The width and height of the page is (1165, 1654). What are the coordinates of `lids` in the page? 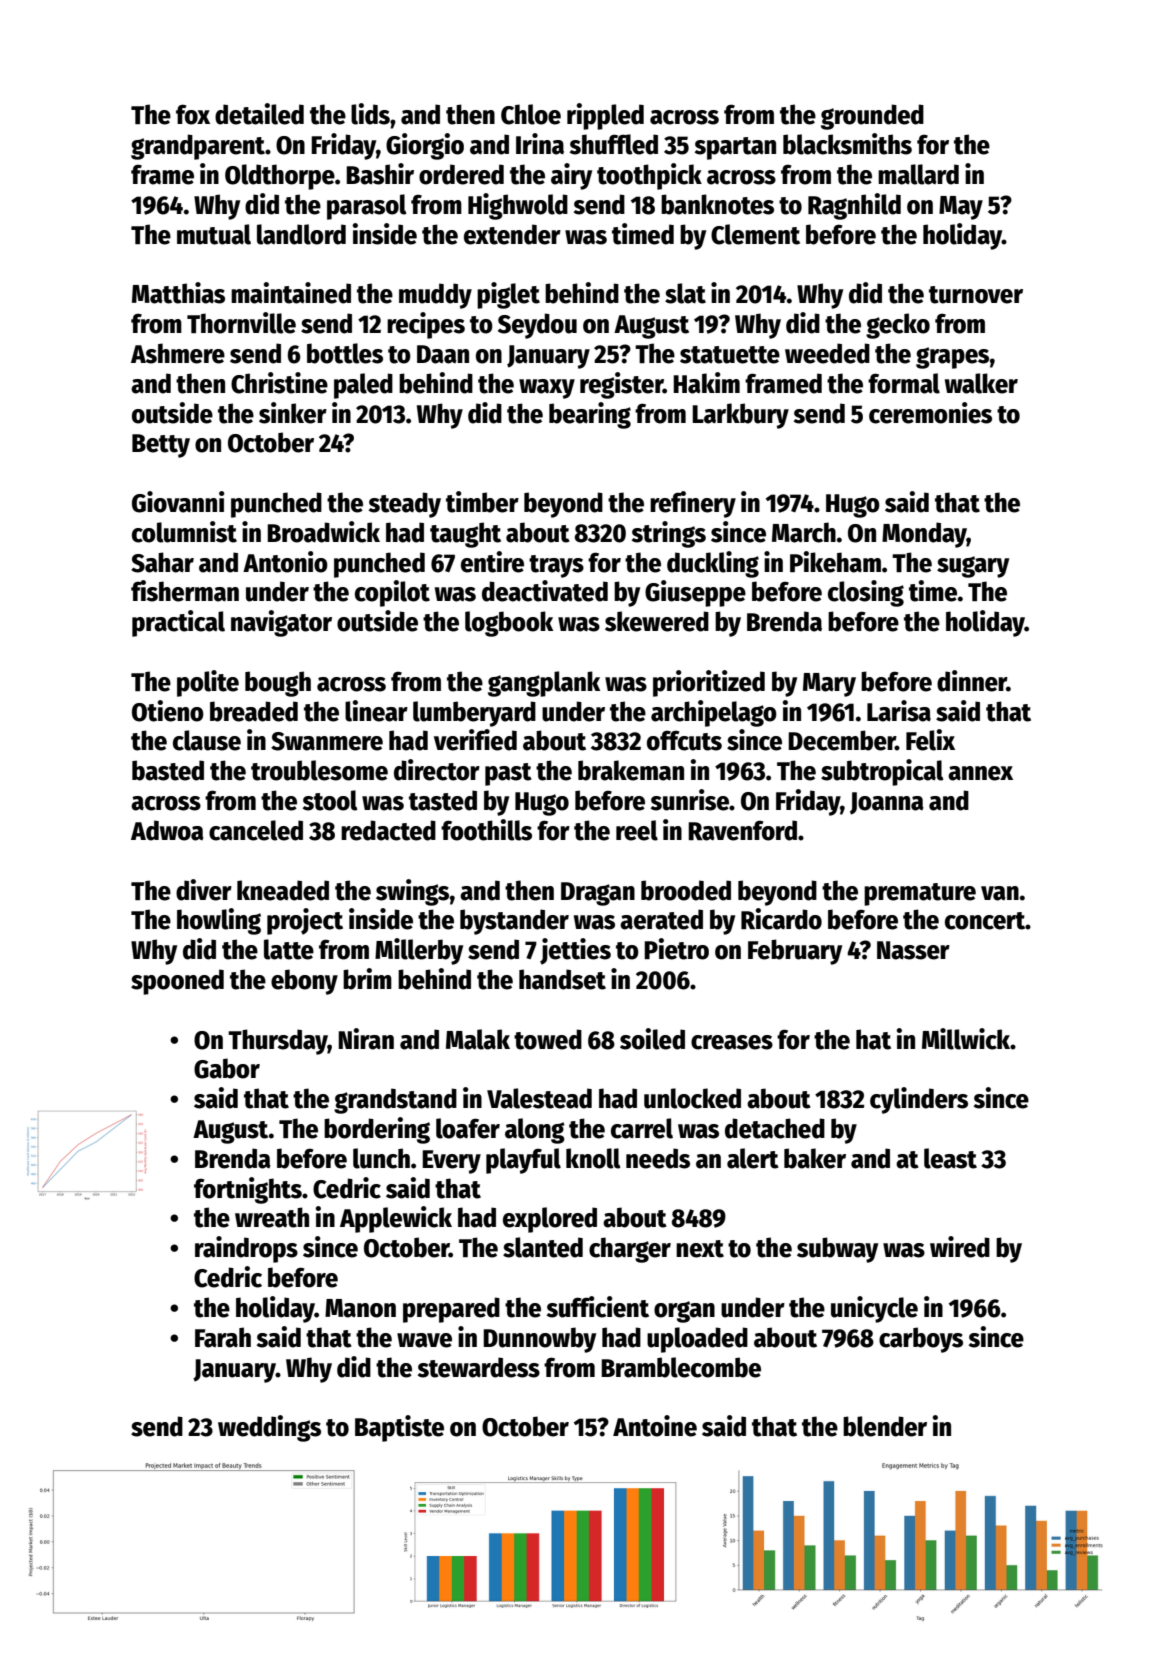 It's located at (370, 114).
